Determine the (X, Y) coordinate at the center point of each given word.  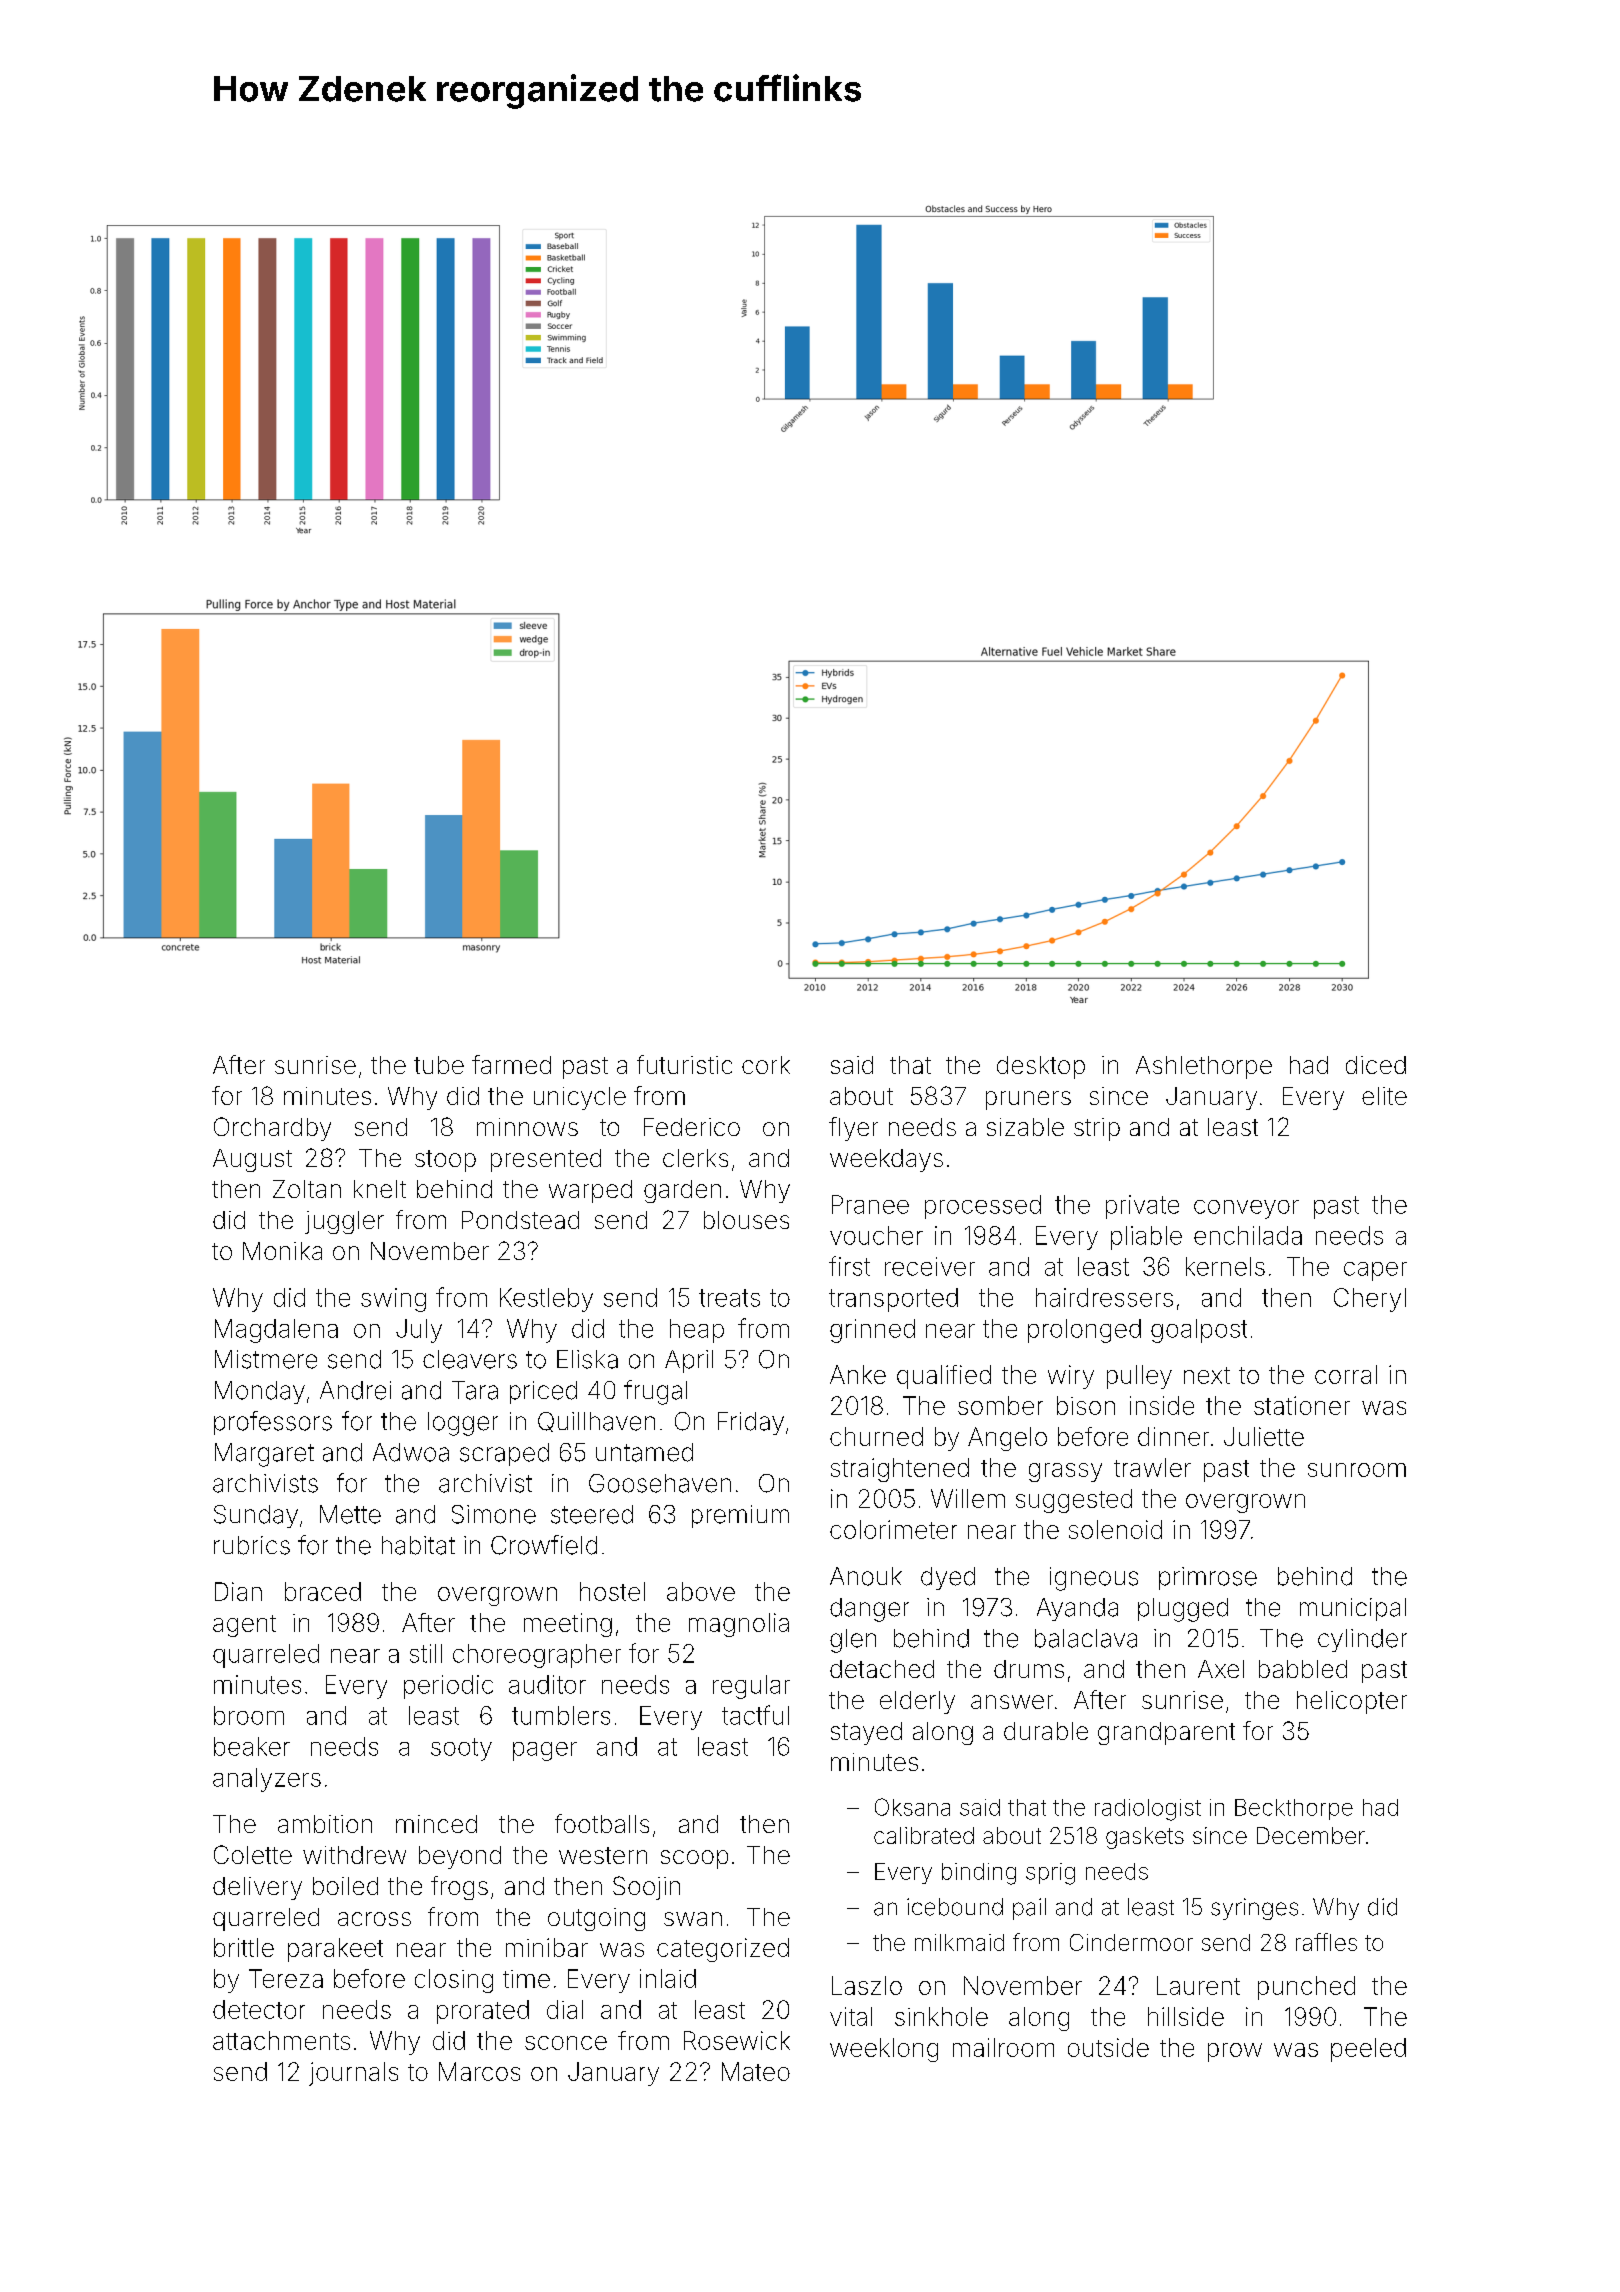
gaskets (1145, 1838)
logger (463, 1424)
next (1207, 1375)
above (701, 1591)
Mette (350, 1514)
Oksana (912, 1807)
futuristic (684, 1064)
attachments (281, 2040)
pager (545, 1751)
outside (1108, 2047)
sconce (566, 2043)
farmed (511, 1064)
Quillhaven (596, 1422)
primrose (1208, 1578)
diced (1376, 1065)
